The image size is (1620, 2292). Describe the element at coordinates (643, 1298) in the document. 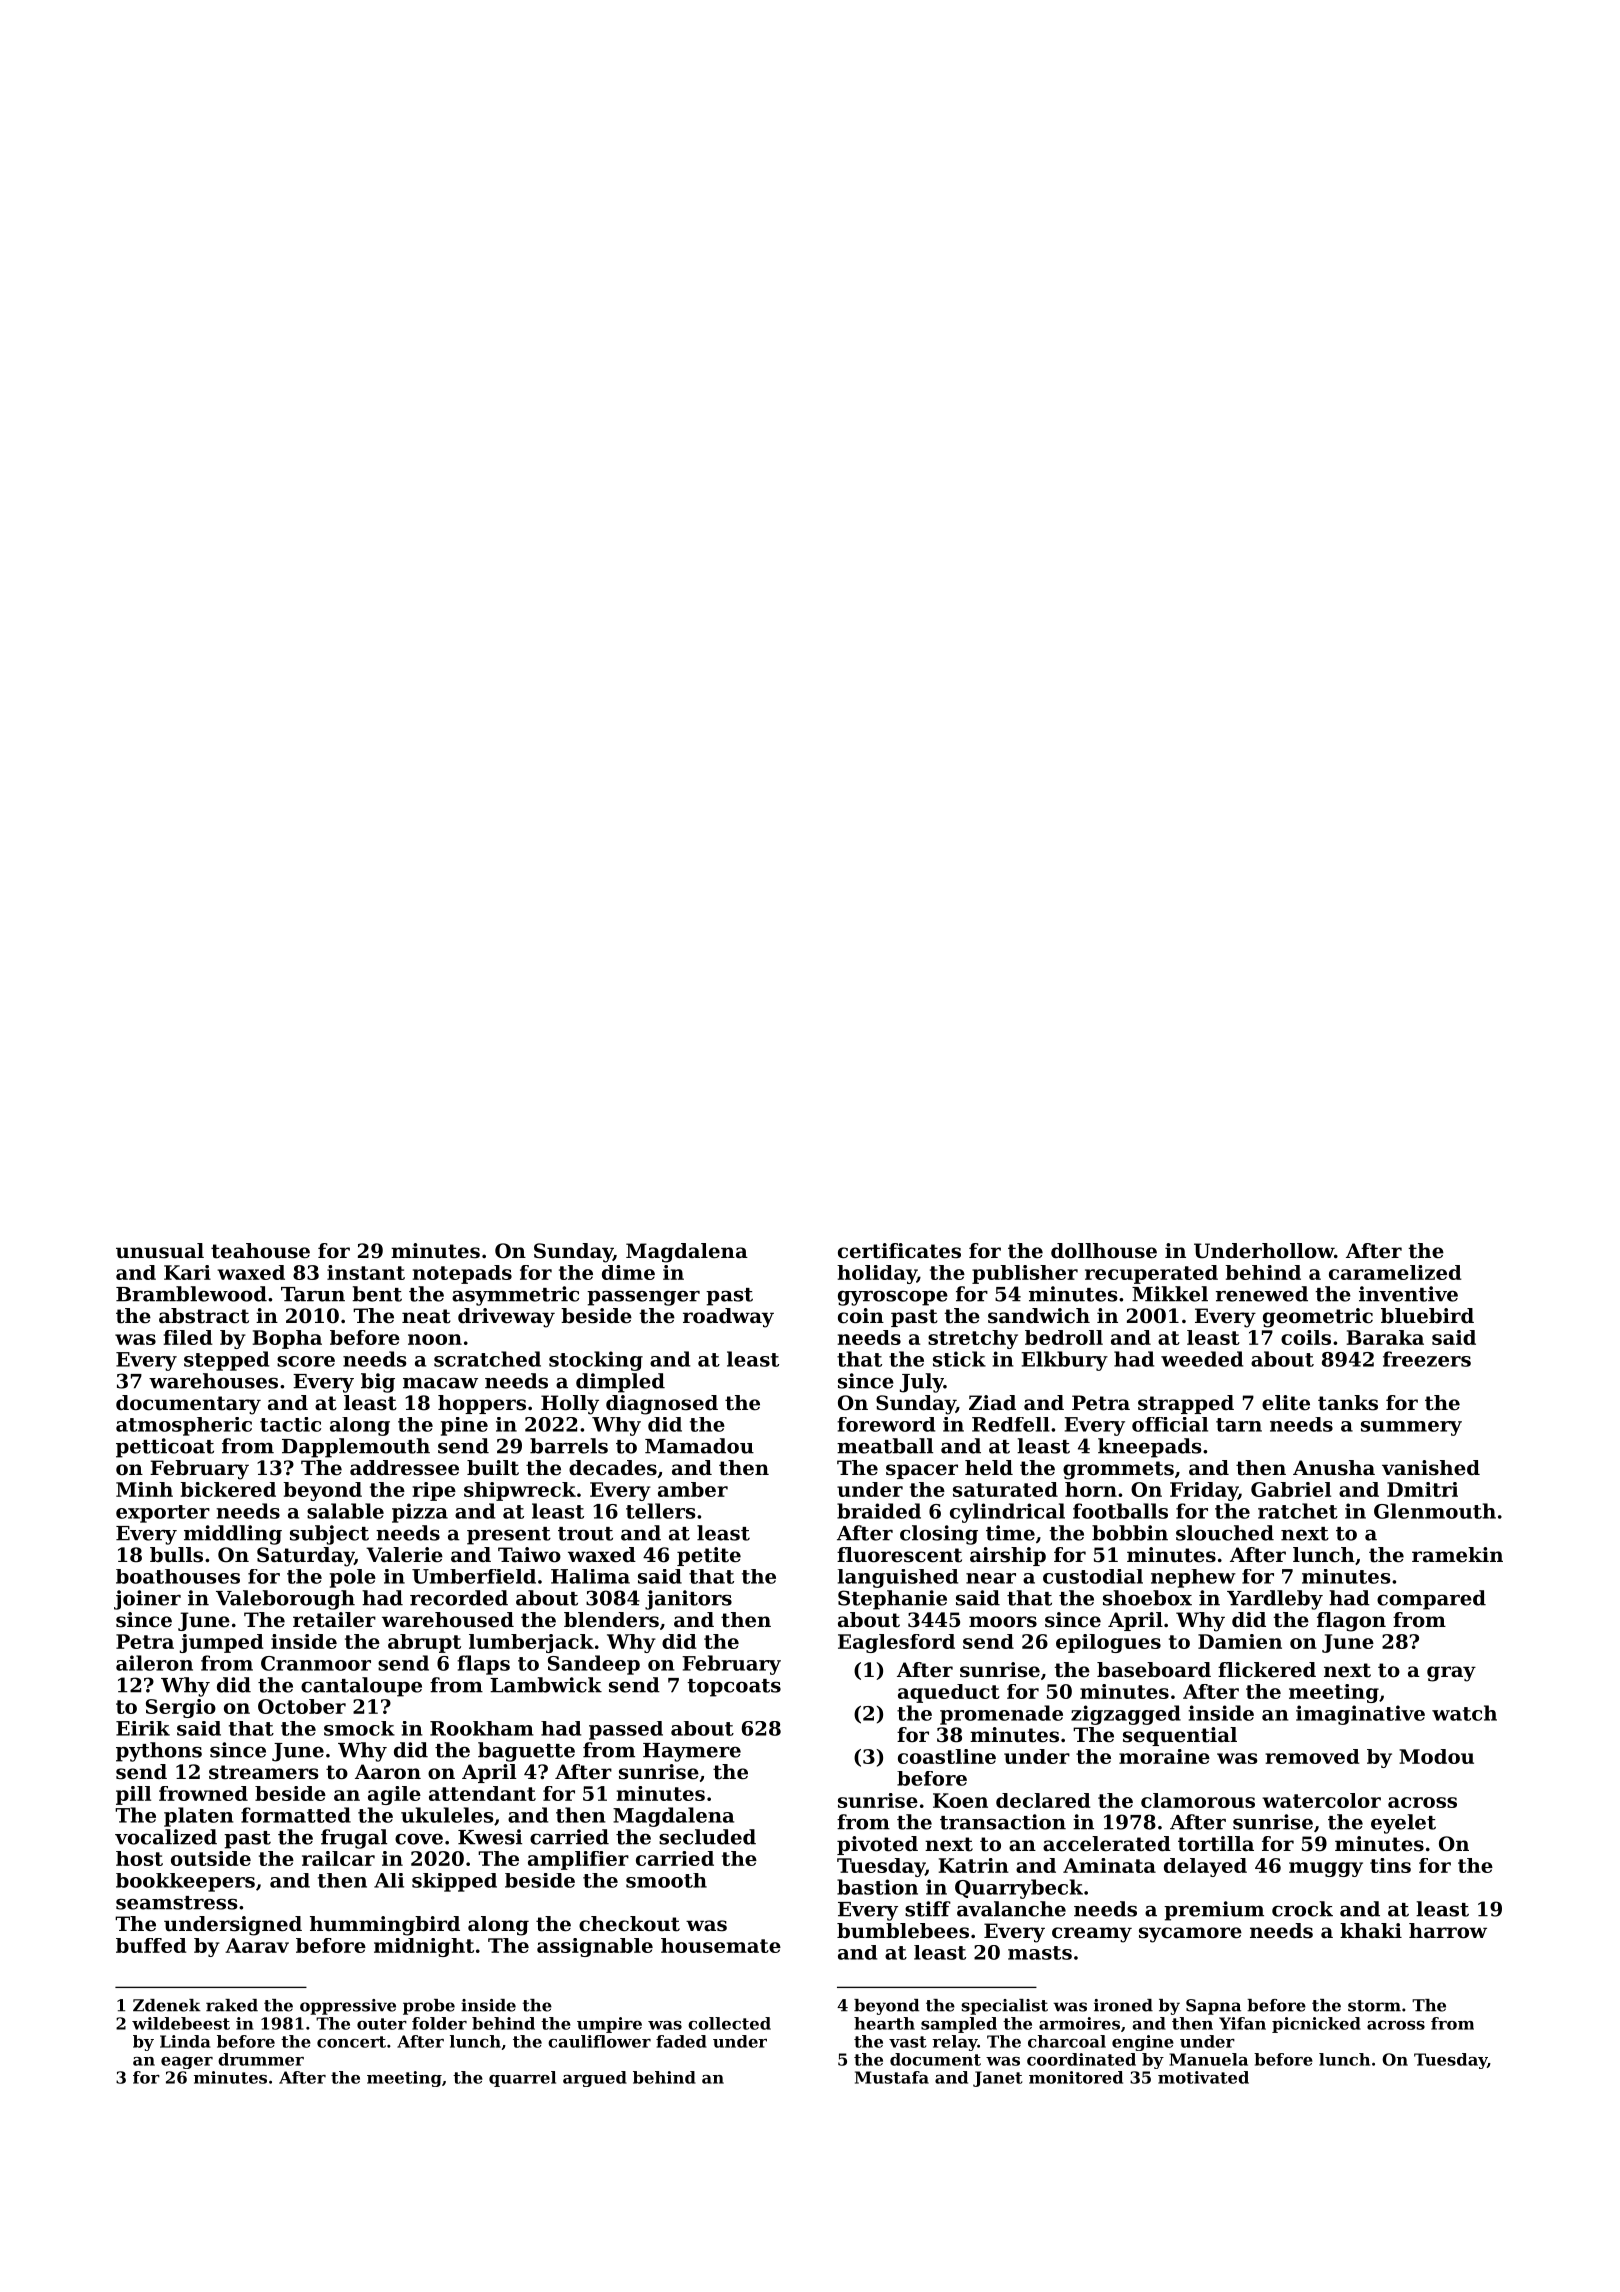

I see `passenger` at that location.
